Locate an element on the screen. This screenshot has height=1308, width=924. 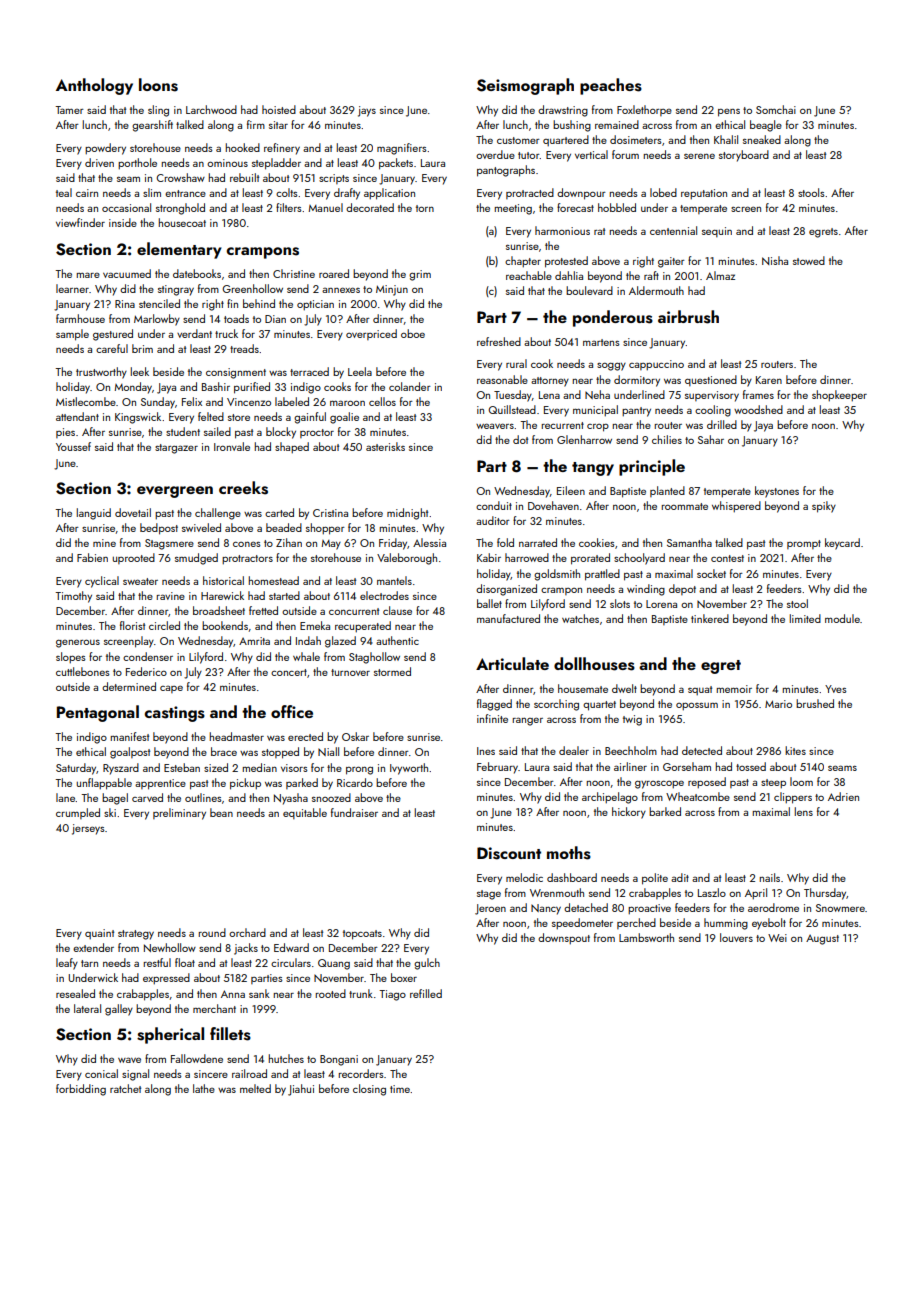
Tamer is located at coordinates (69, 110).
